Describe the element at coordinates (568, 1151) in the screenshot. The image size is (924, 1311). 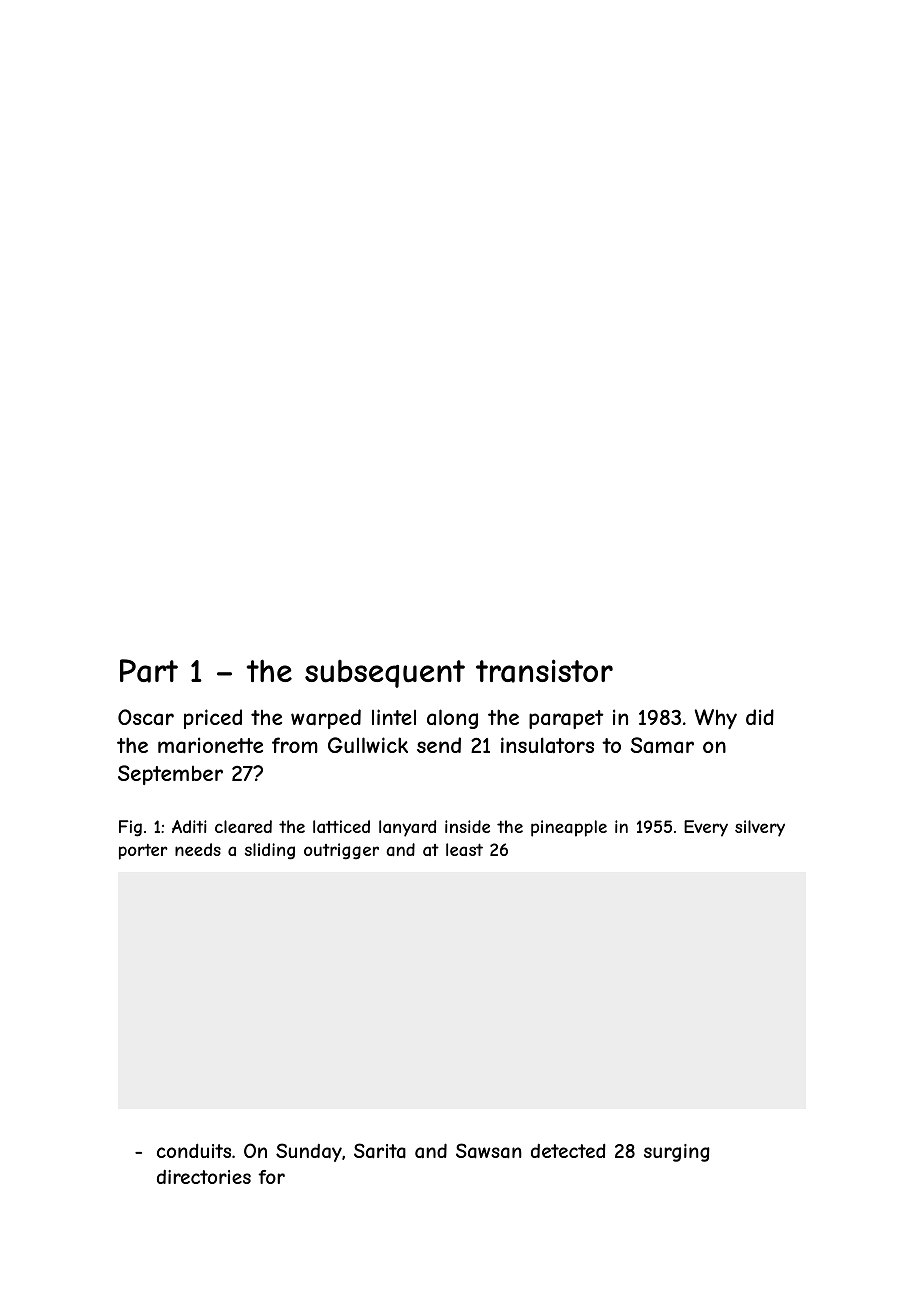
I see `detected` at that location.
